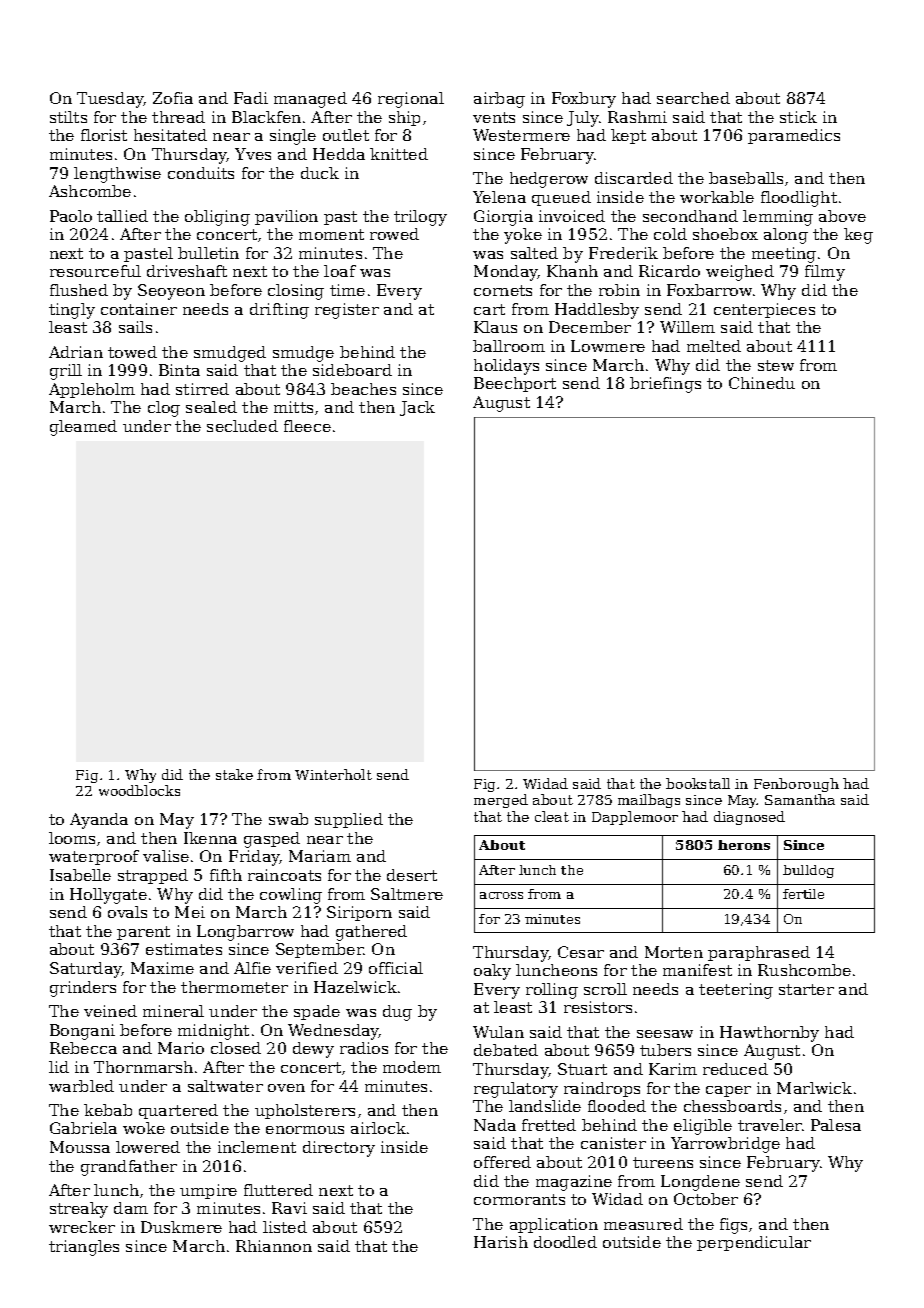 This screenshot has width=924, height=1308. What do you see at coordinates (347, 290) in the screenshot?
I see `time` at bounding box center [347, 290].
